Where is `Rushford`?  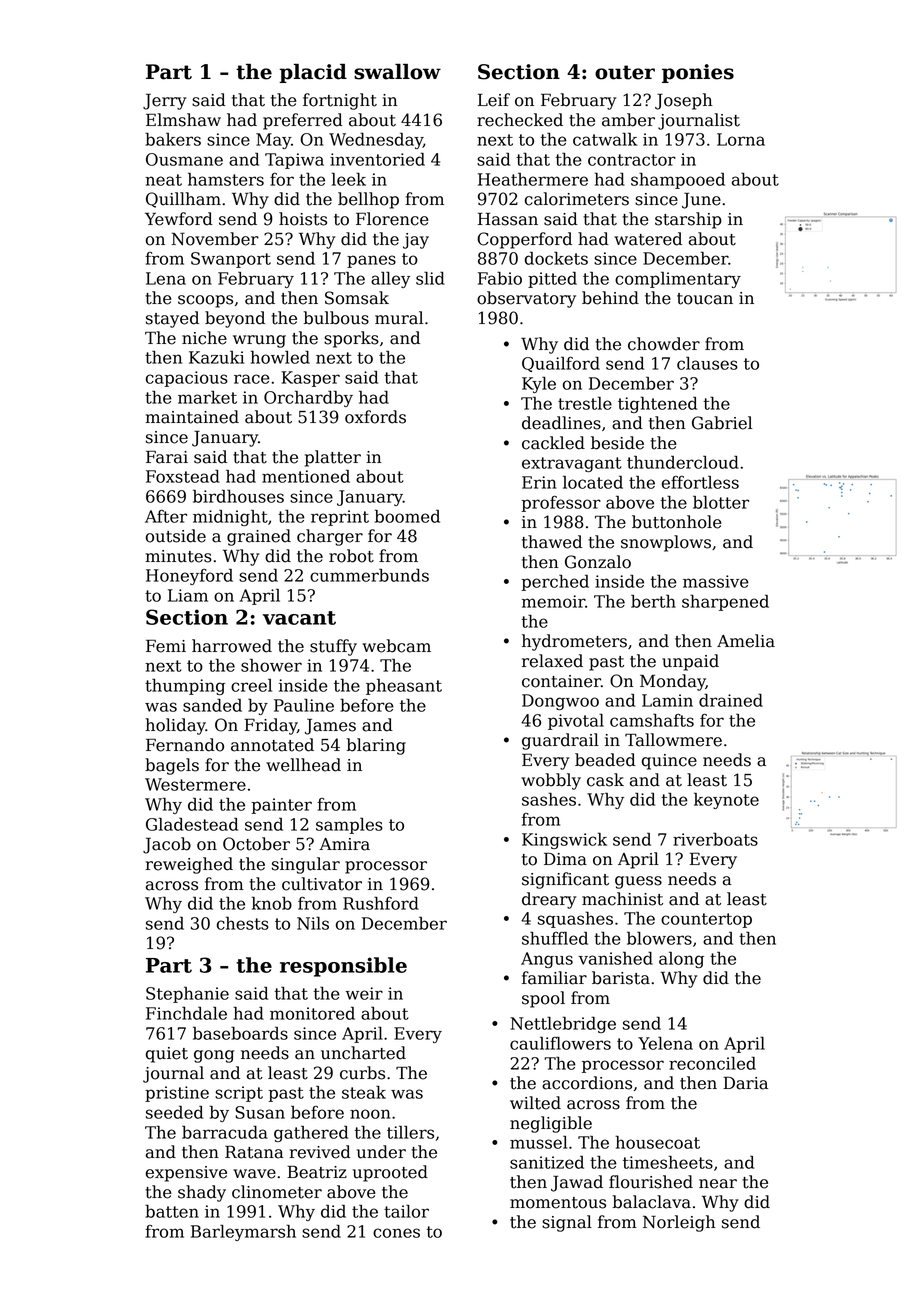
Rushford is located at coordinates (381, 903).
